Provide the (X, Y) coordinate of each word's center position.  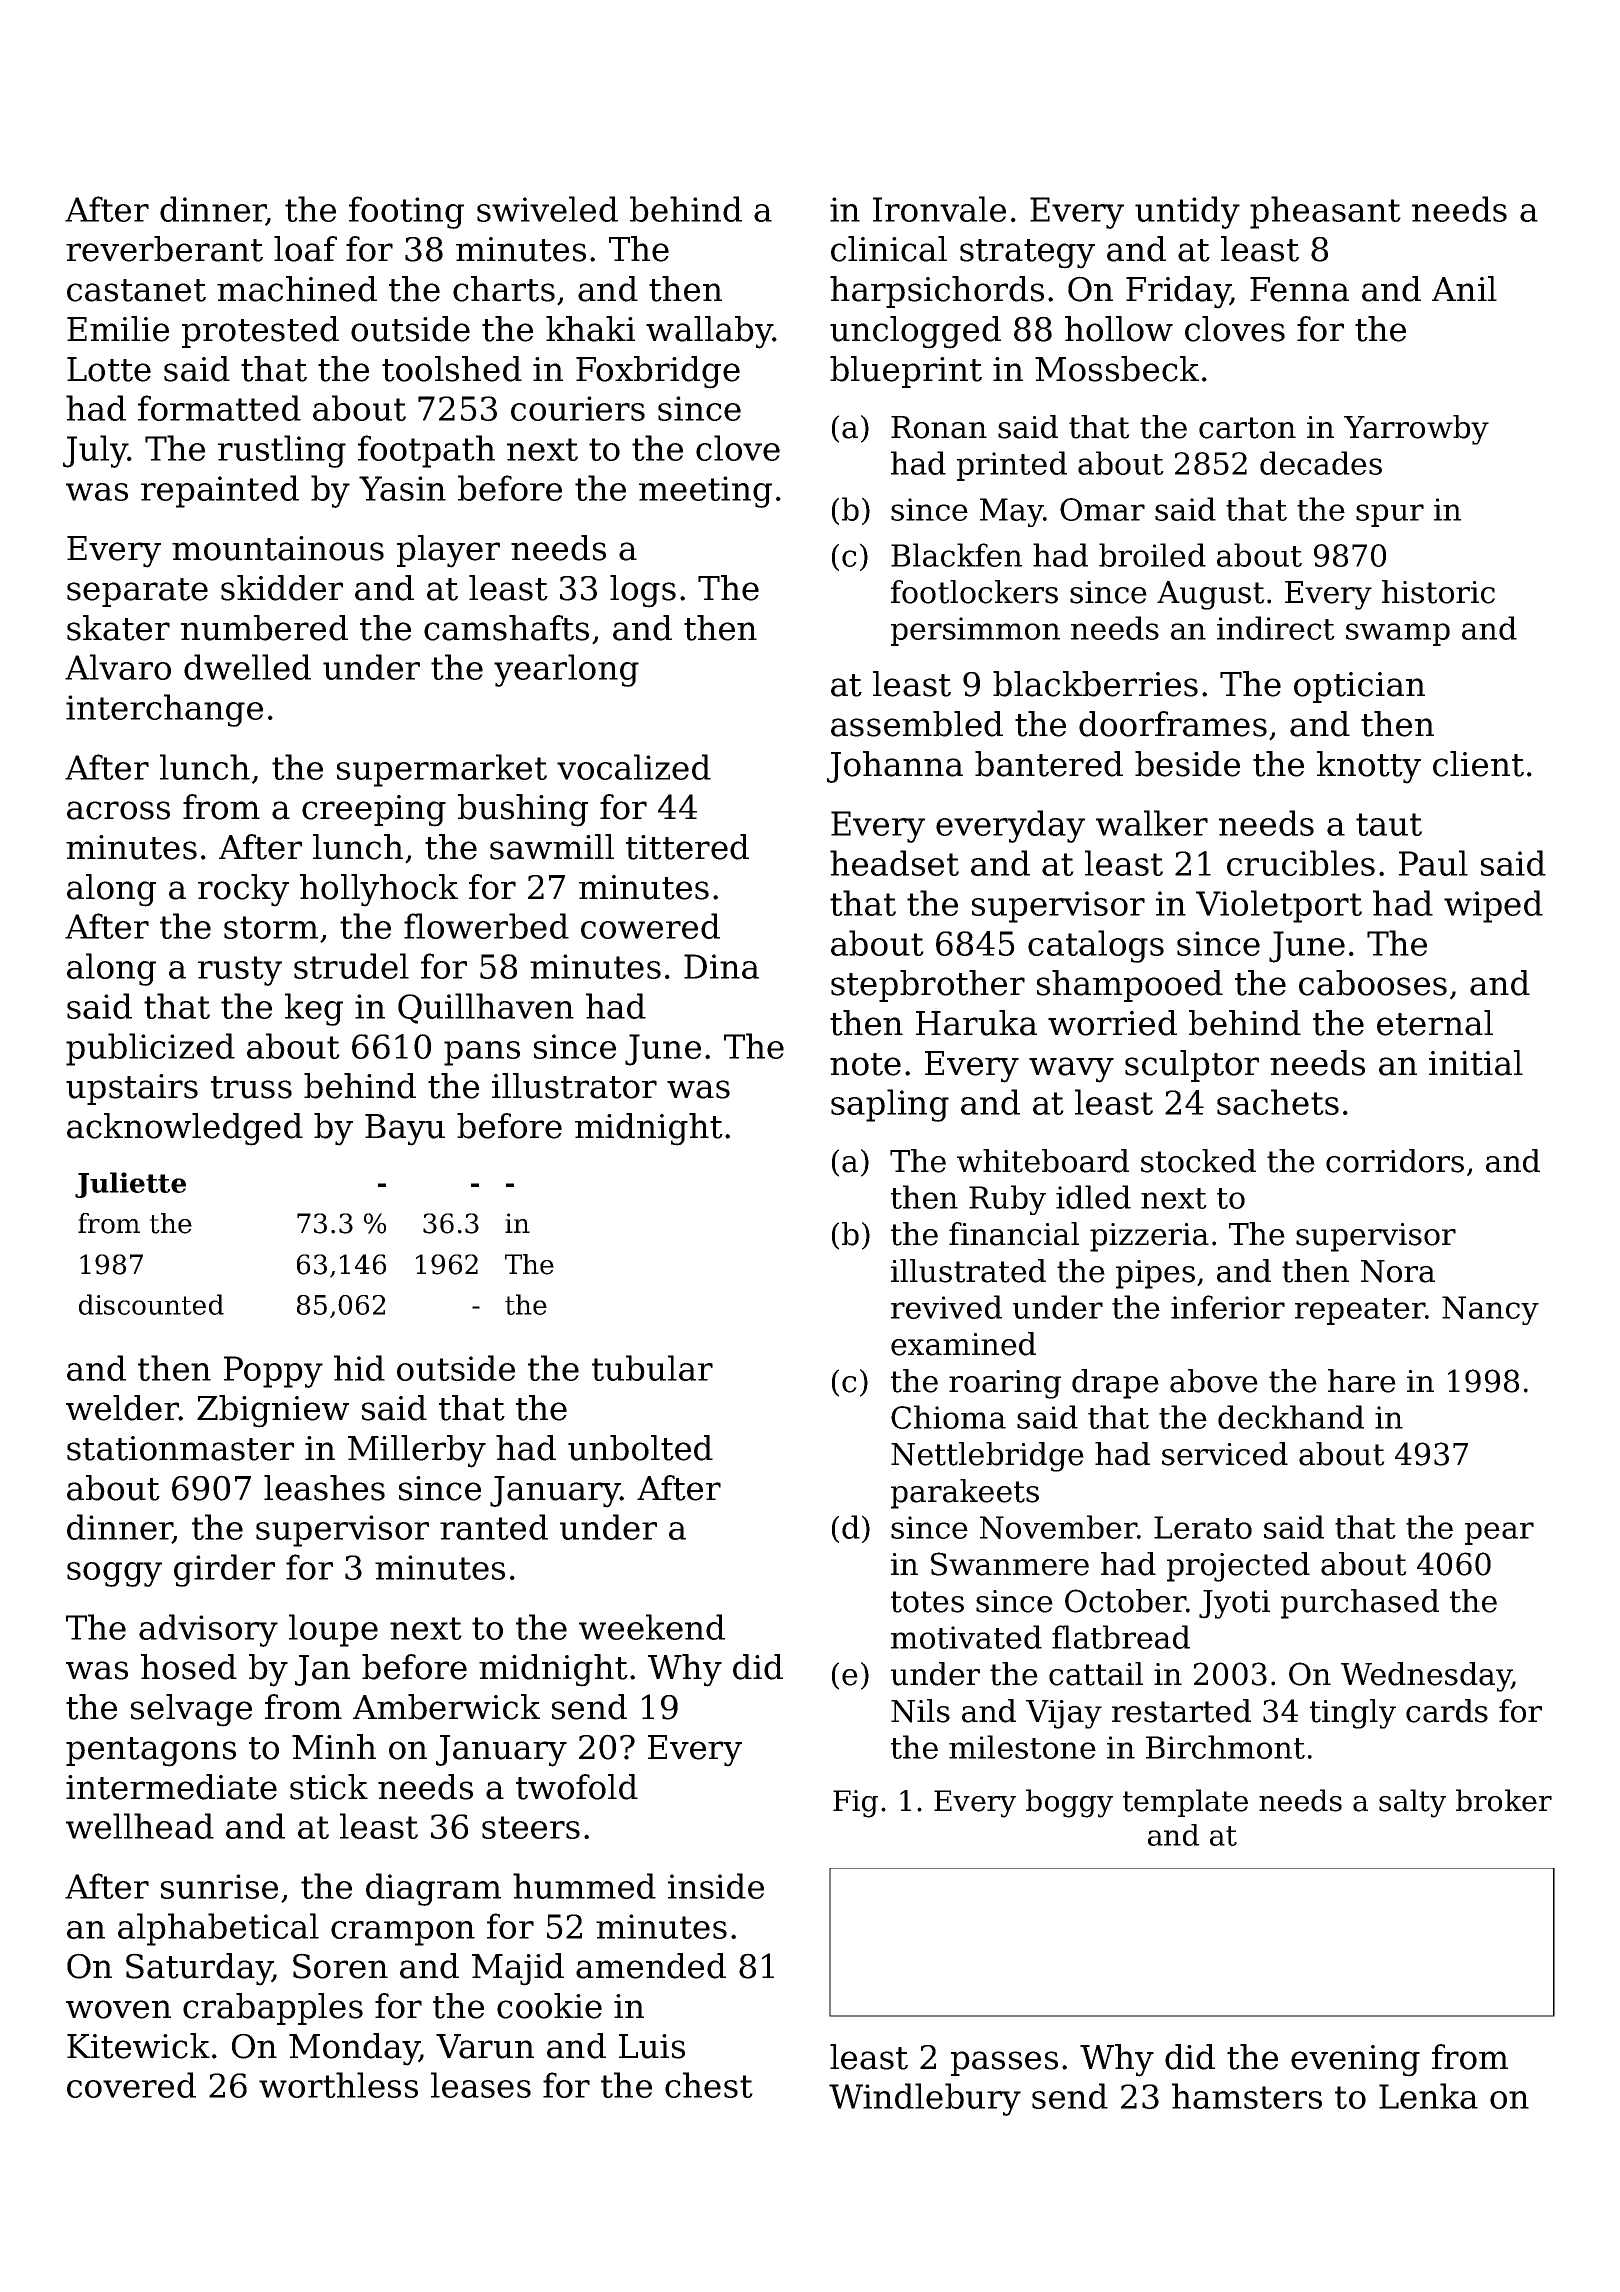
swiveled (547, 209)
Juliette (130, 1185)
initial (1476, 1063)
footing (406, 212)
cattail (1096, 1674)
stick (329, 1787)
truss (251, 1087)
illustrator (574, 1086)
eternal (1435, 1023)
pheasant (1325, 212)
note (865, 1064)
